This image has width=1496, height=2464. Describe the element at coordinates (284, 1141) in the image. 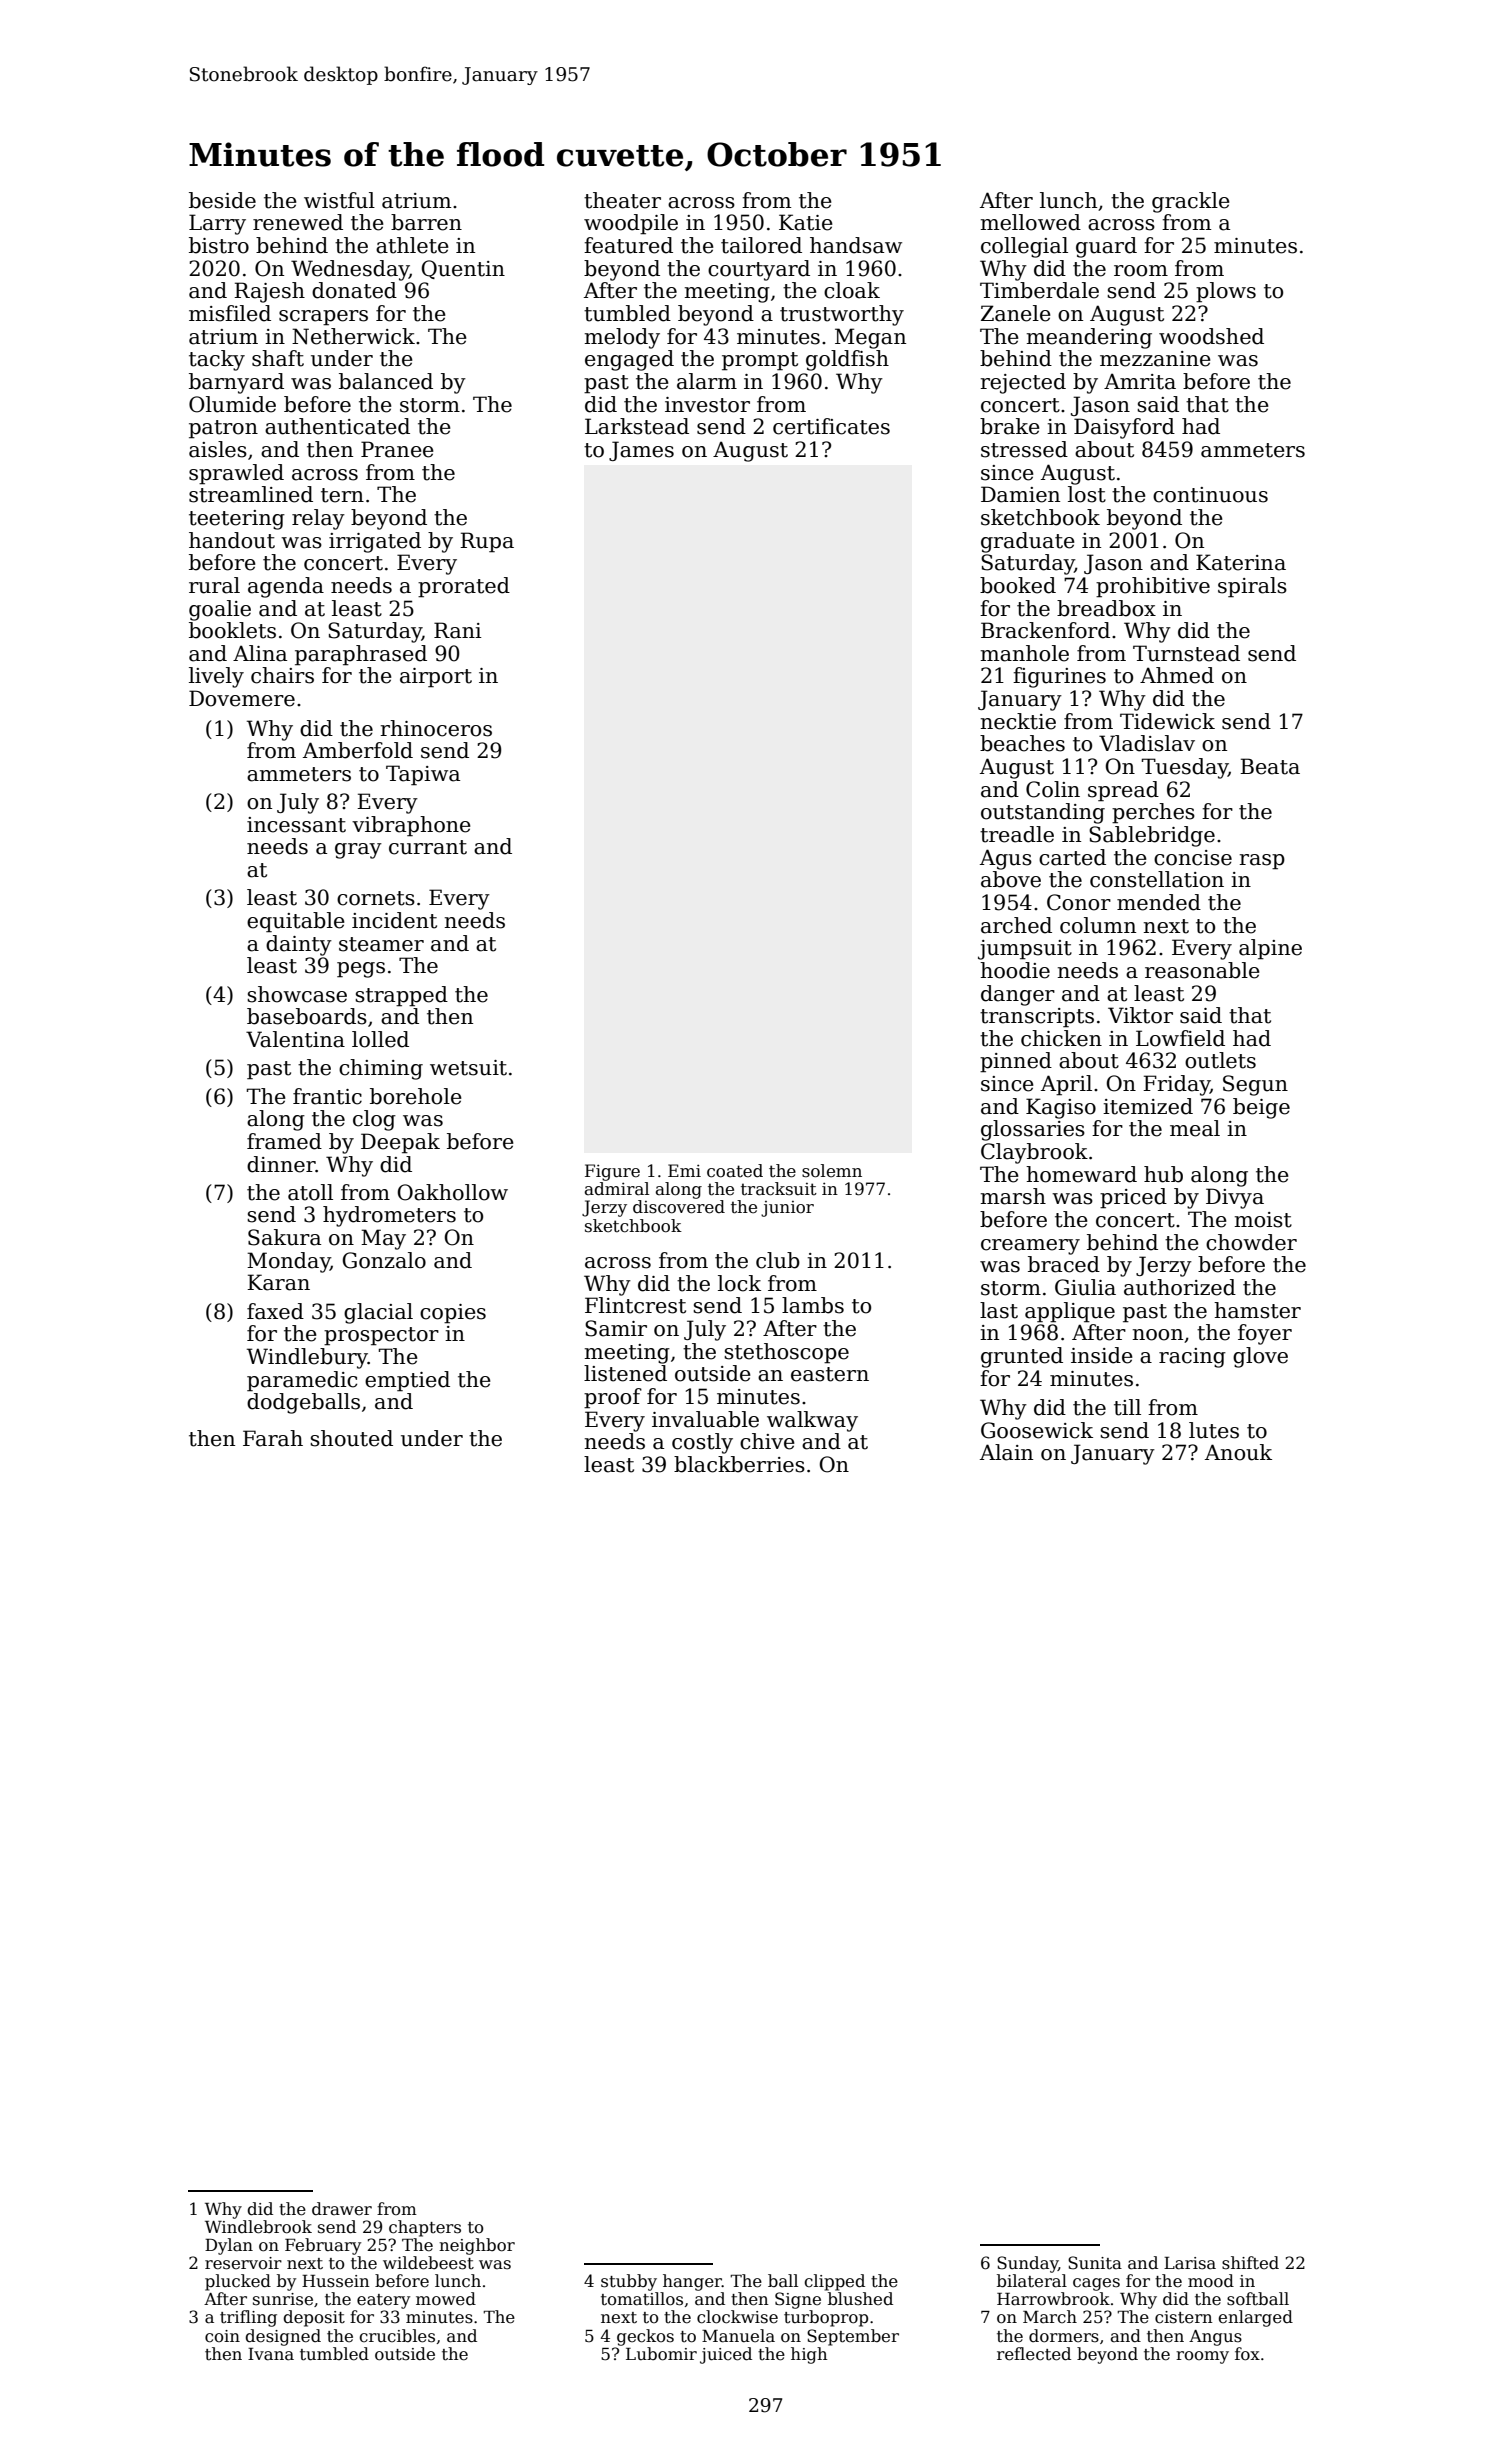

I see `framed` at that location.
